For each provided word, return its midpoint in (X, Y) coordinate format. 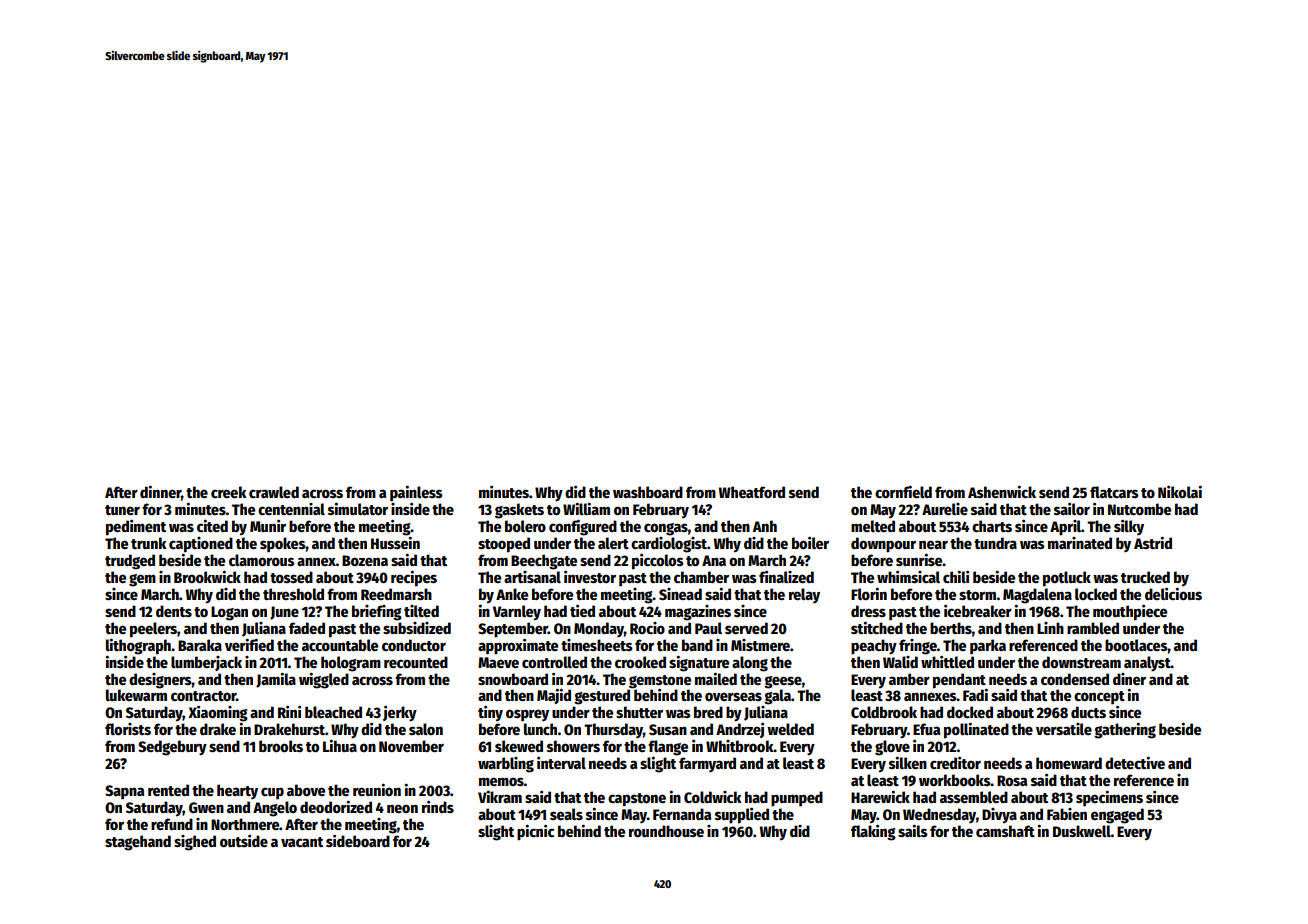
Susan (668, 729)
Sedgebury (172, 748)
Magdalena (1037, 596)
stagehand (138, 843)
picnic (535, 832)
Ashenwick (1002, 492)
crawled (274, 492)
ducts (1088, 712)
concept (1099, 698)
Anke (512, 594)
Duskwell (1082, 831)
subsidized (417, 628)
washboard (648, 492)
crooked (640, 662)
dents (174, 611)
